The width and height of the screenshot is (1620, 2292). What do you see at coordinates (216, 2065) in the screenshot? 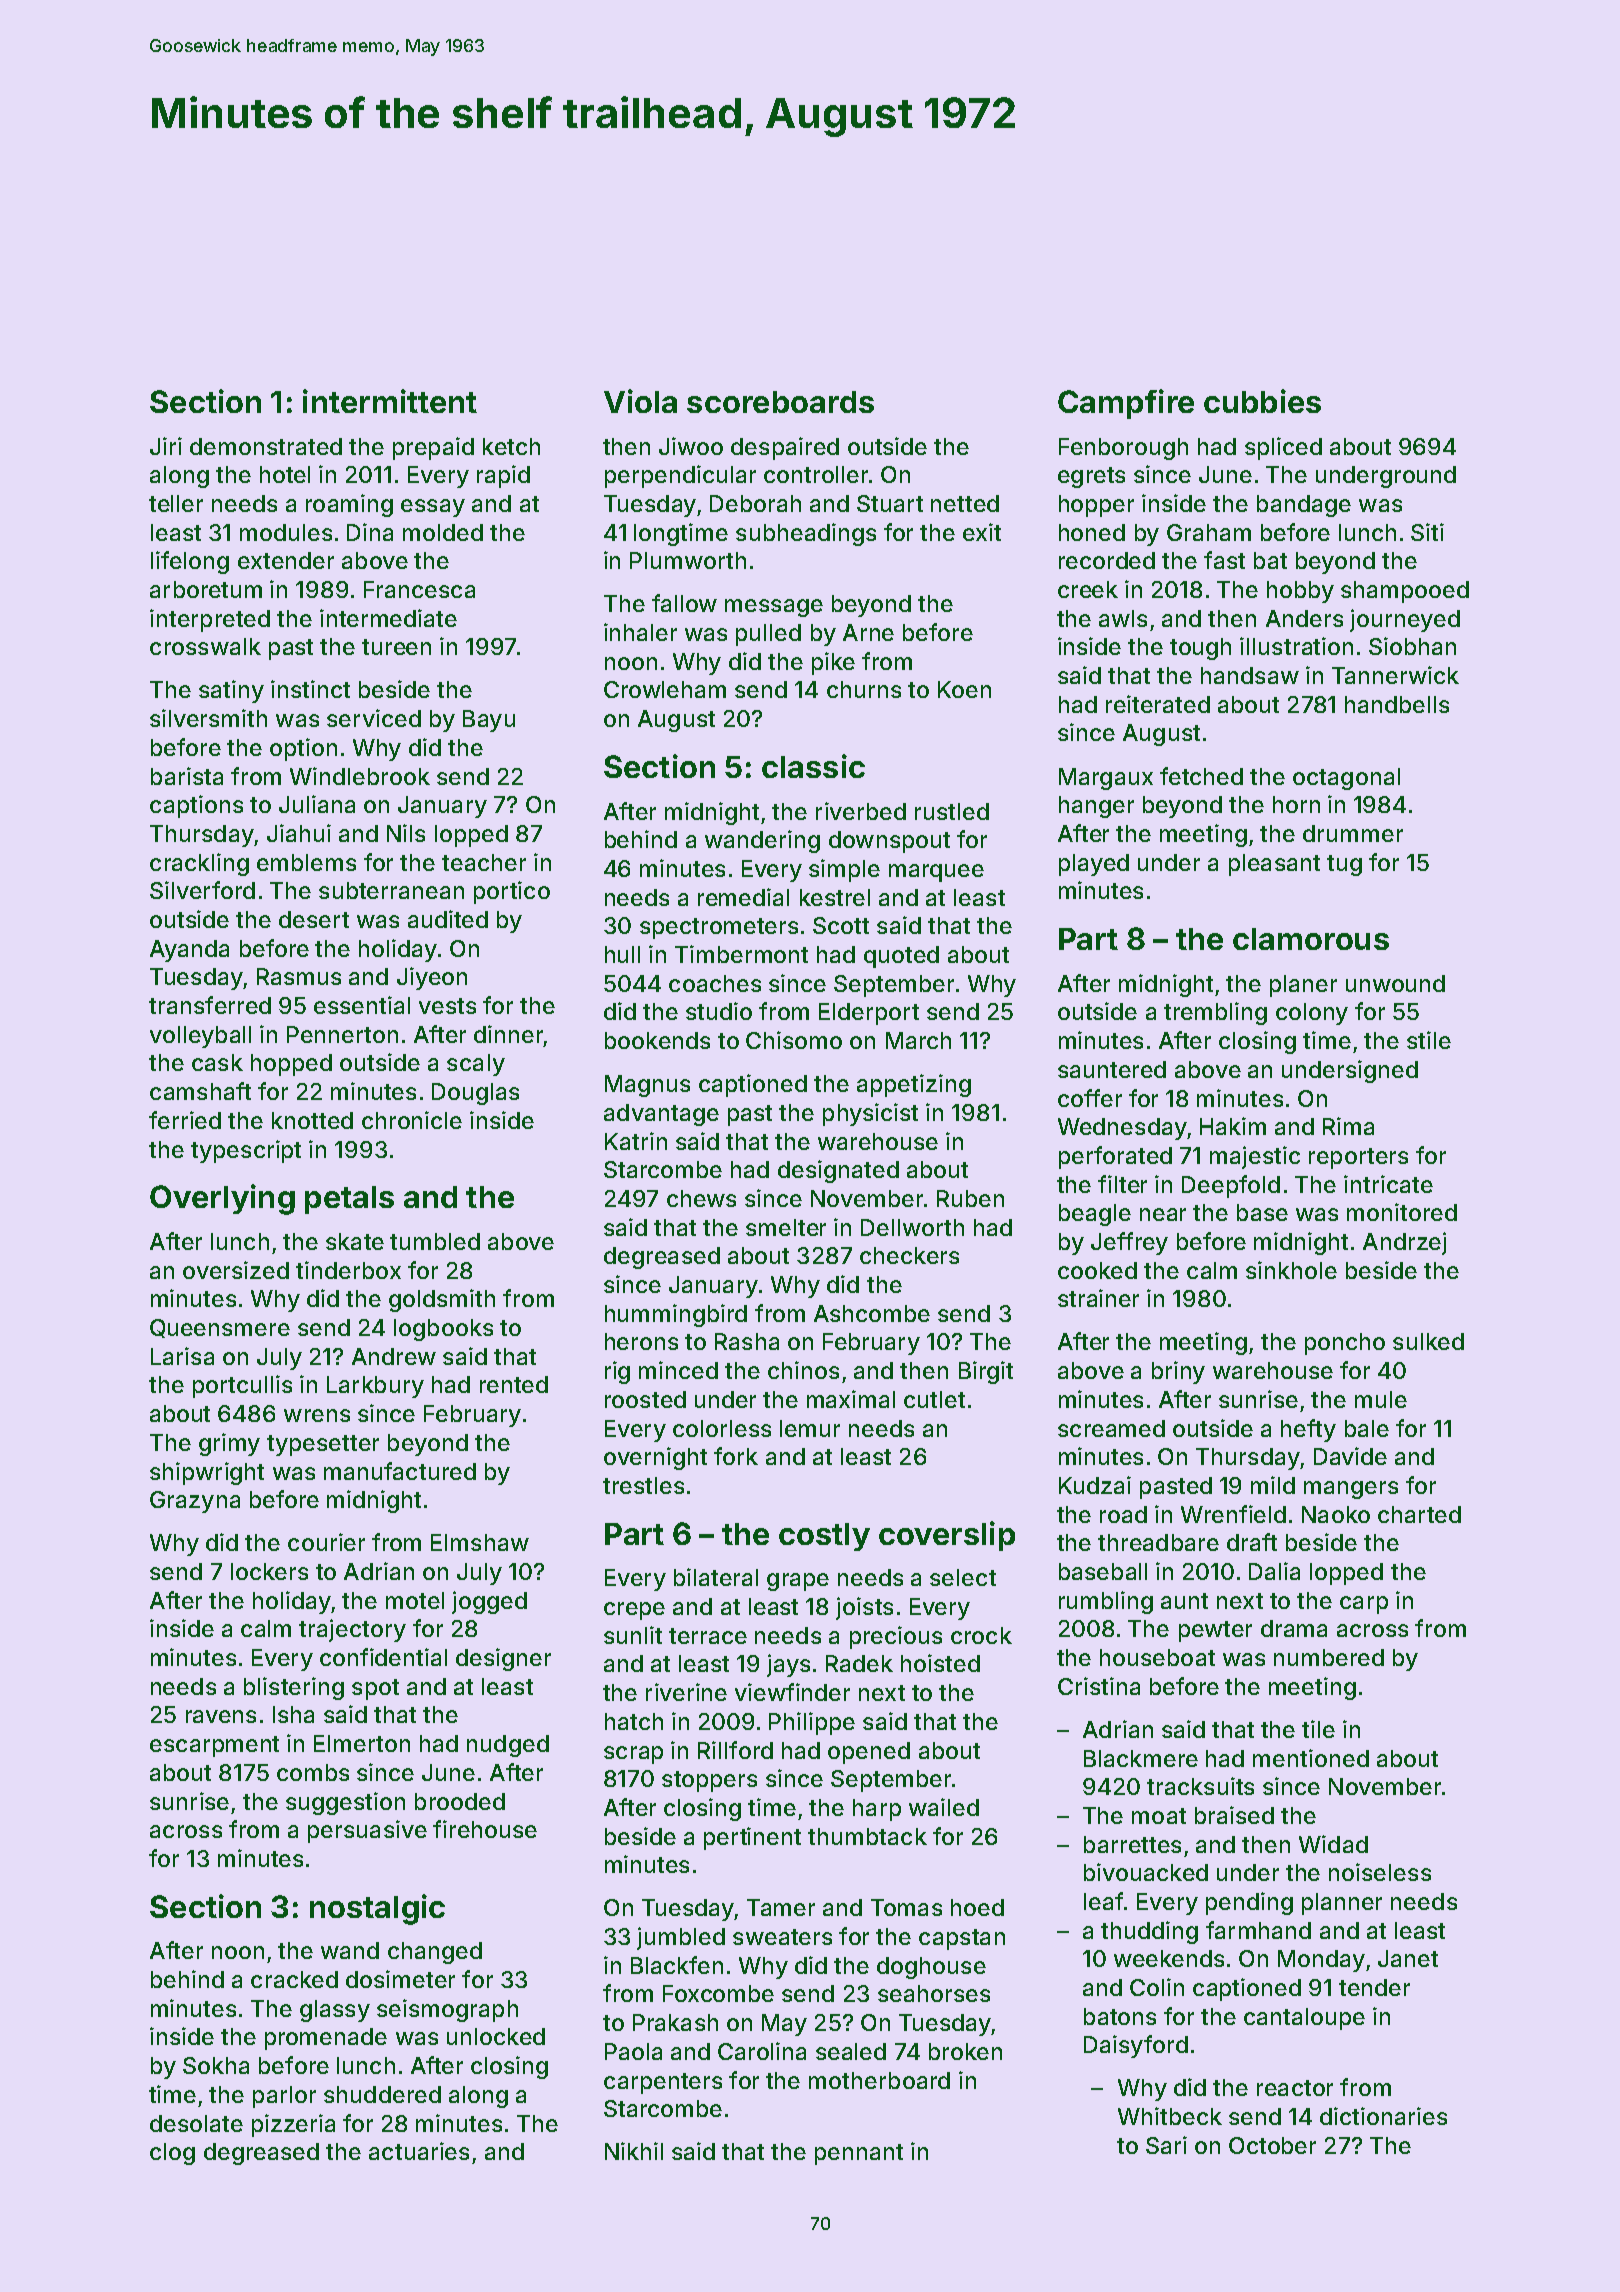
I see `Sokha` at bounding box center [216, 2065].
